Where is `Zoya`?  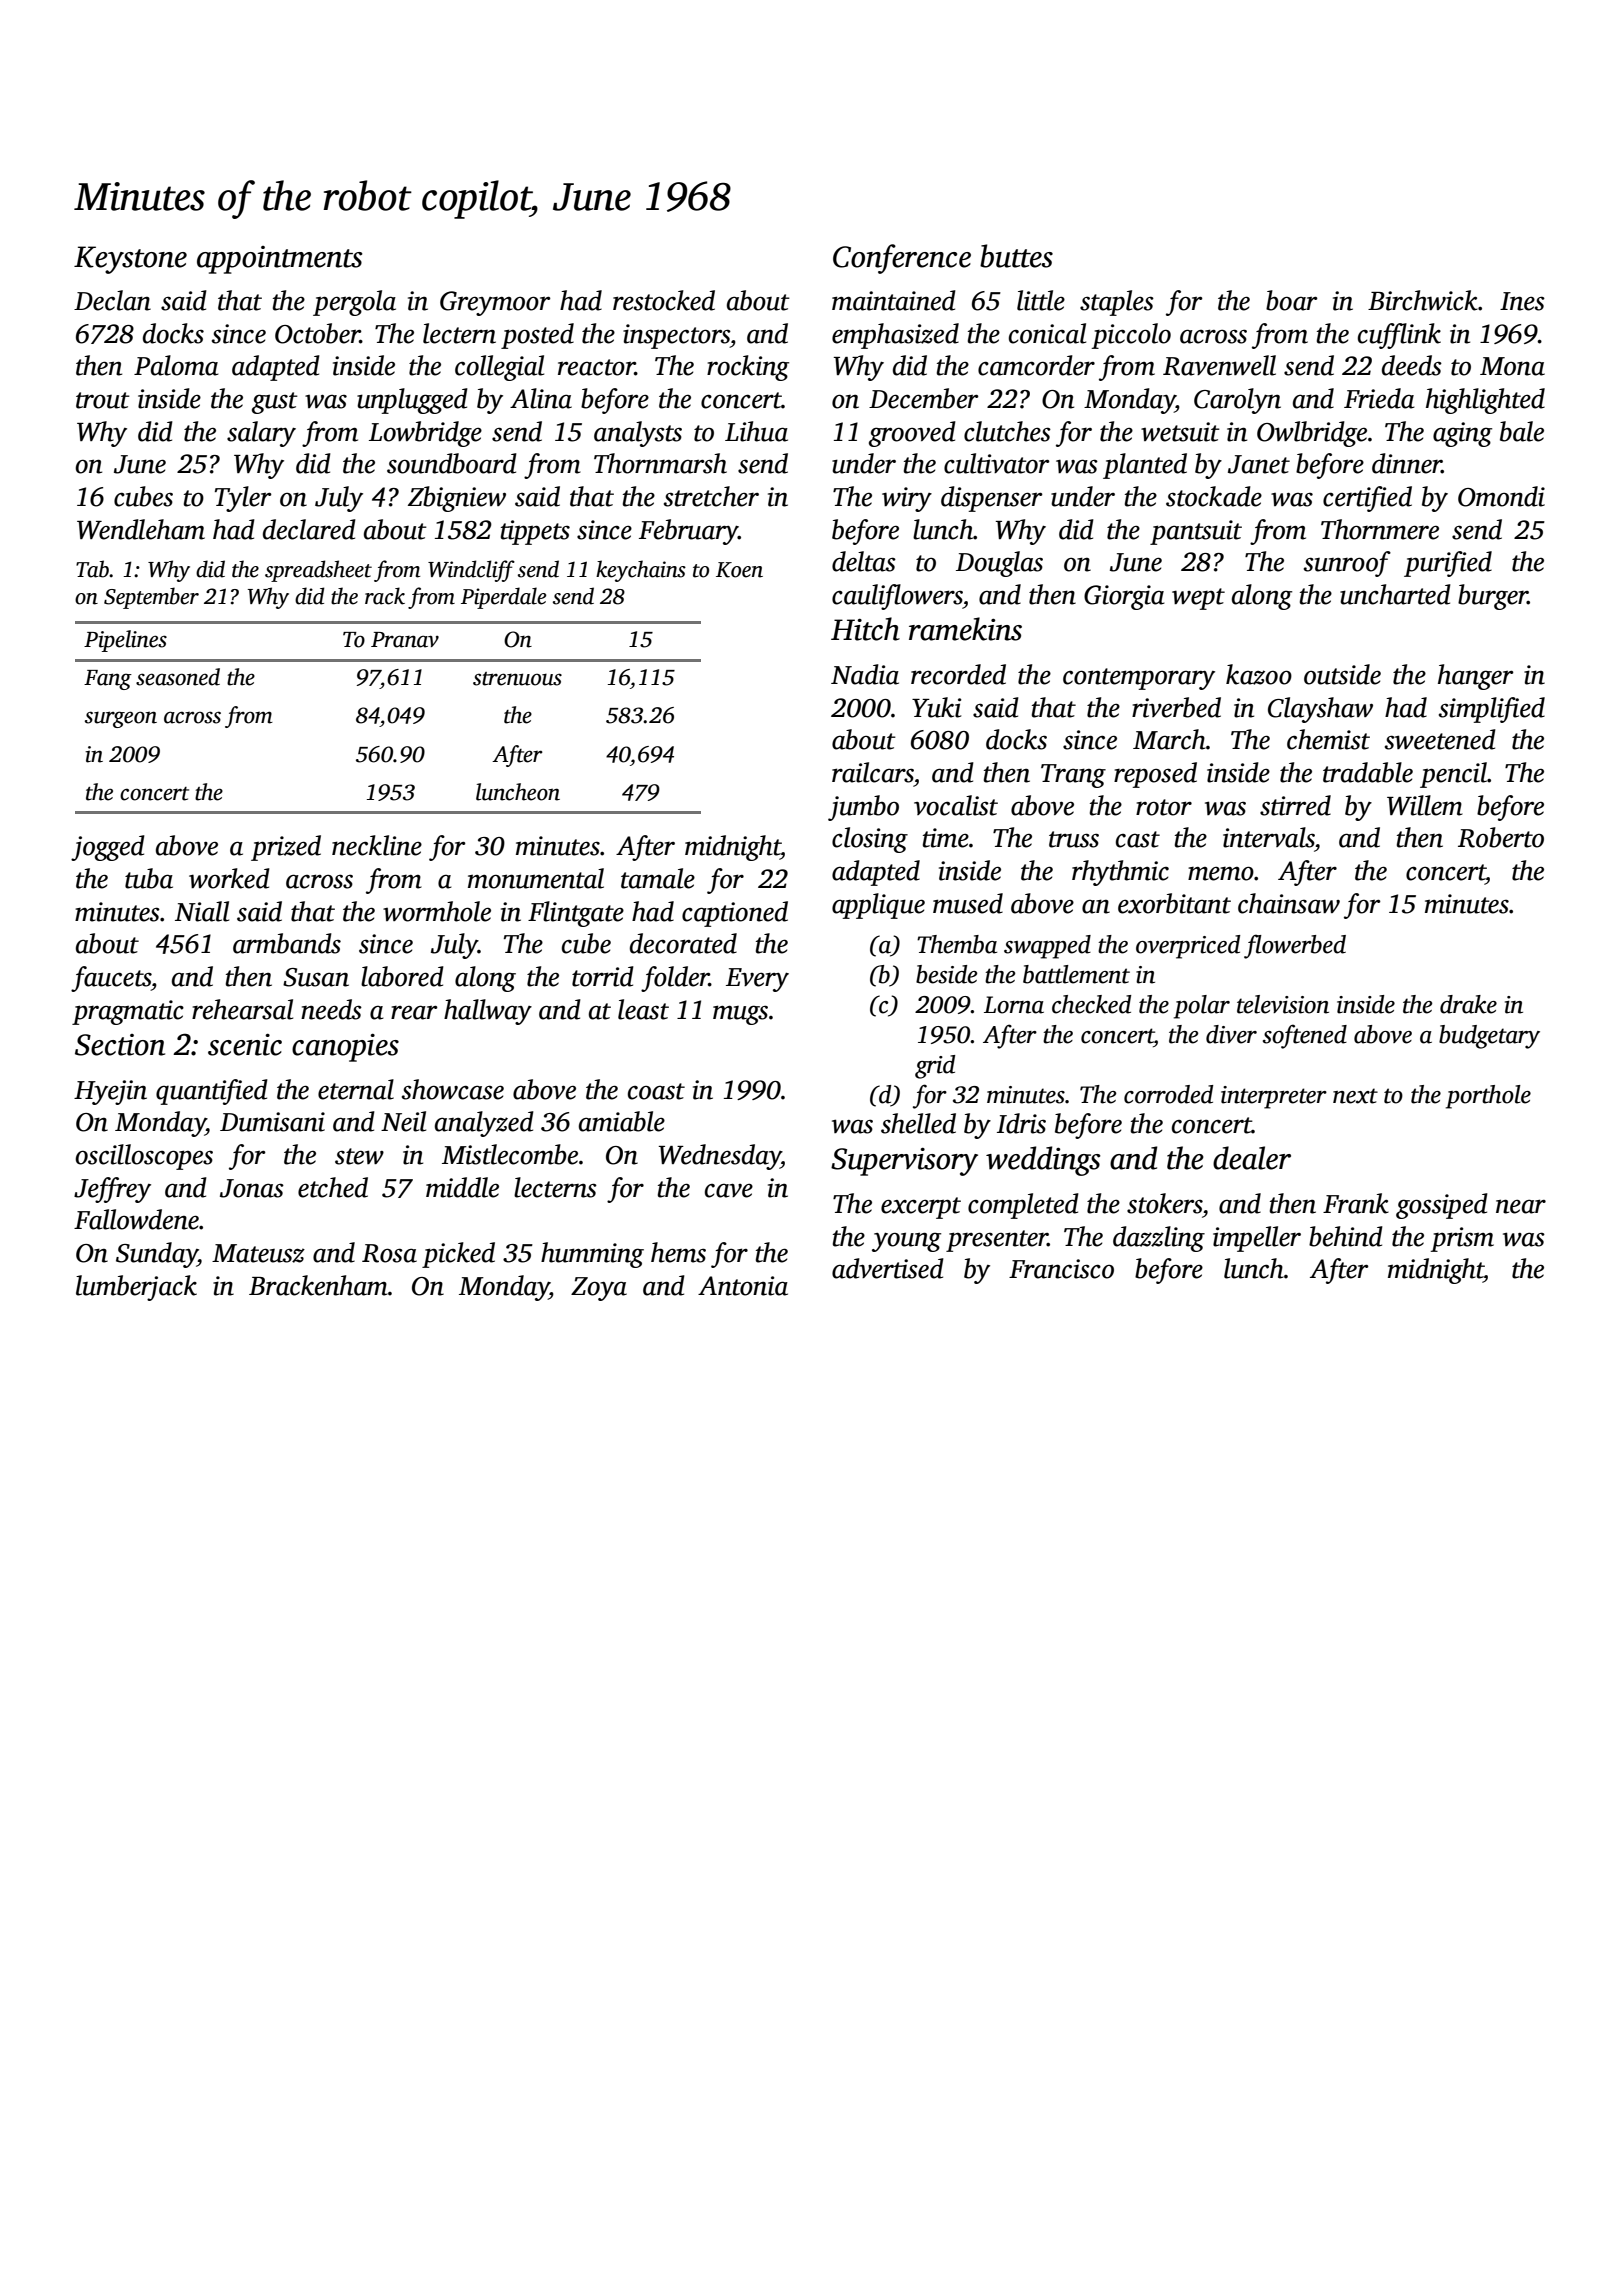
Zoya is located at coordinates (599, 1289).
